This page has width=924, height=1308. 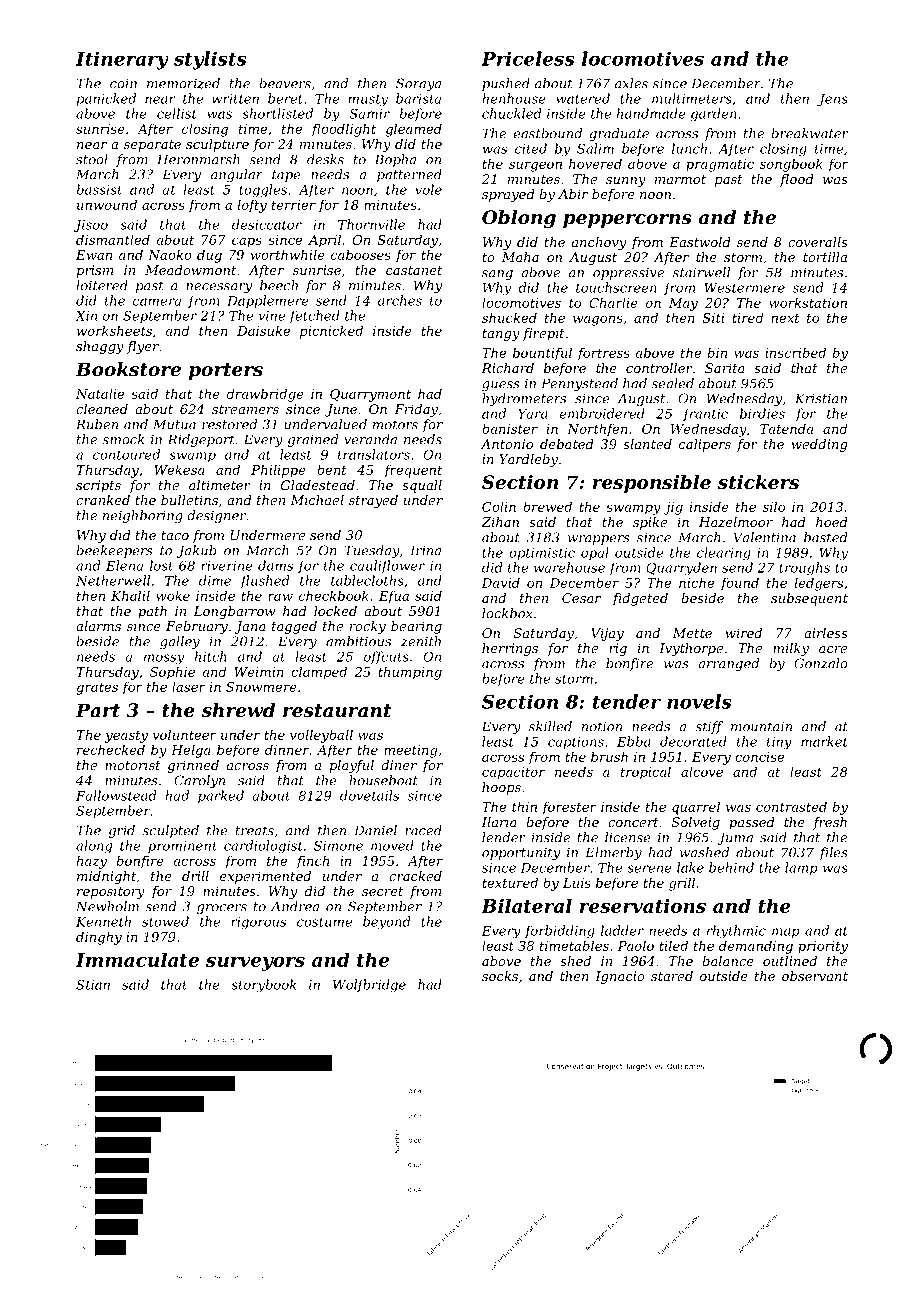 What do you see at coordinates (786, 428) in the page?
I see `Tatenda` at bounding box center [786, 428].
